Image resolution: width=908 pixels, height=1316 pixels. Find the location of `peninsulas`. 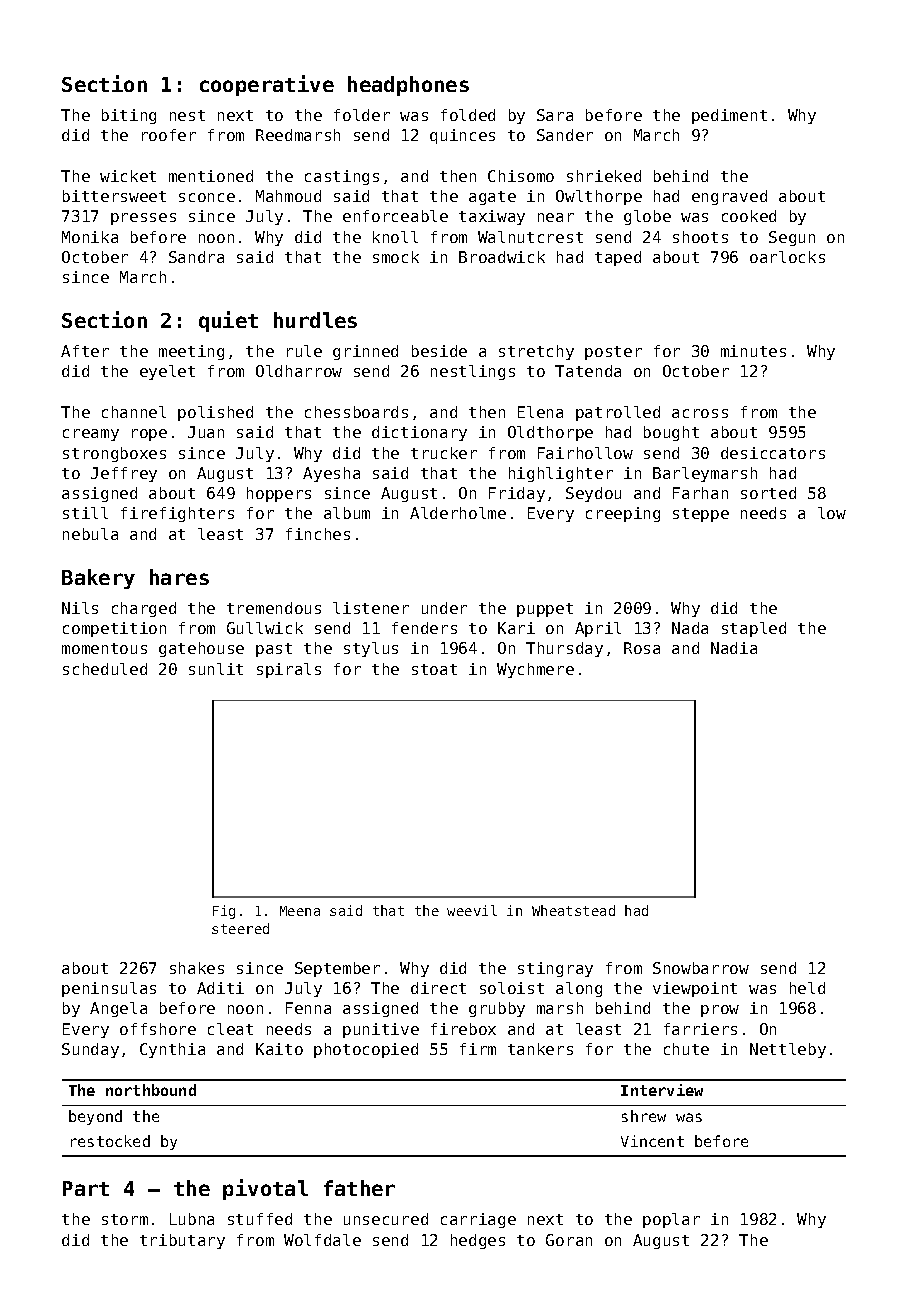

peninsulas is located at coordinates (109, 989).
